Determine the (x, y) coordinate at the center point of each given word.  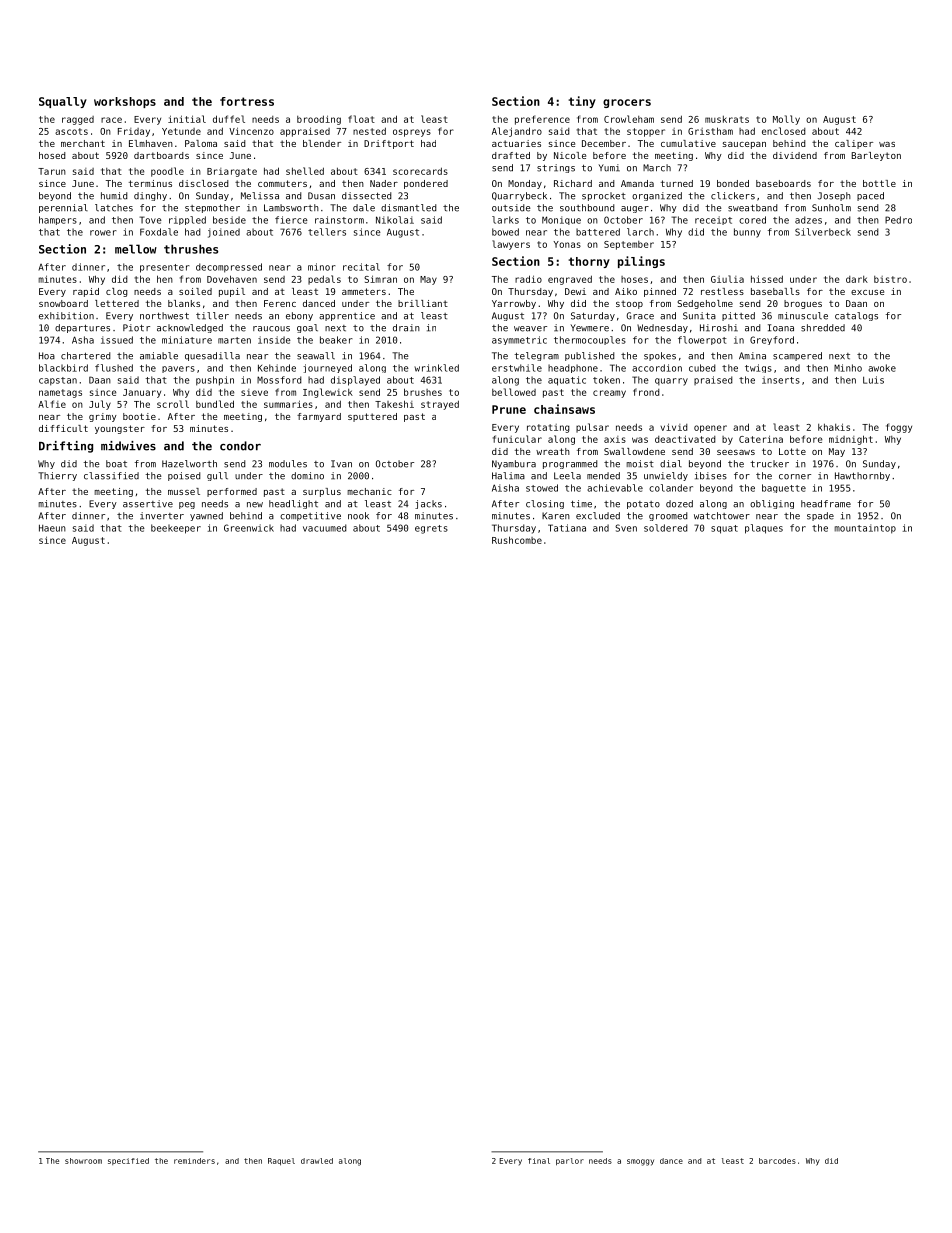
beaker (336, 340)
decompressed (229, 268)
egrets (431, 529)
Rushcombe (517, 540)
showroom (83, 1161)
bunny (747, 233)
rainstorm (339, 220)
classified (111, 476)
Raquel (281, 1162)
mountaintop (865, 529)
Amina (752, 356)
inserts (781, 380)
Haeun (52, 528)
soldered (666, 528)
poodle (167, 172)
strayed (440, 405)
